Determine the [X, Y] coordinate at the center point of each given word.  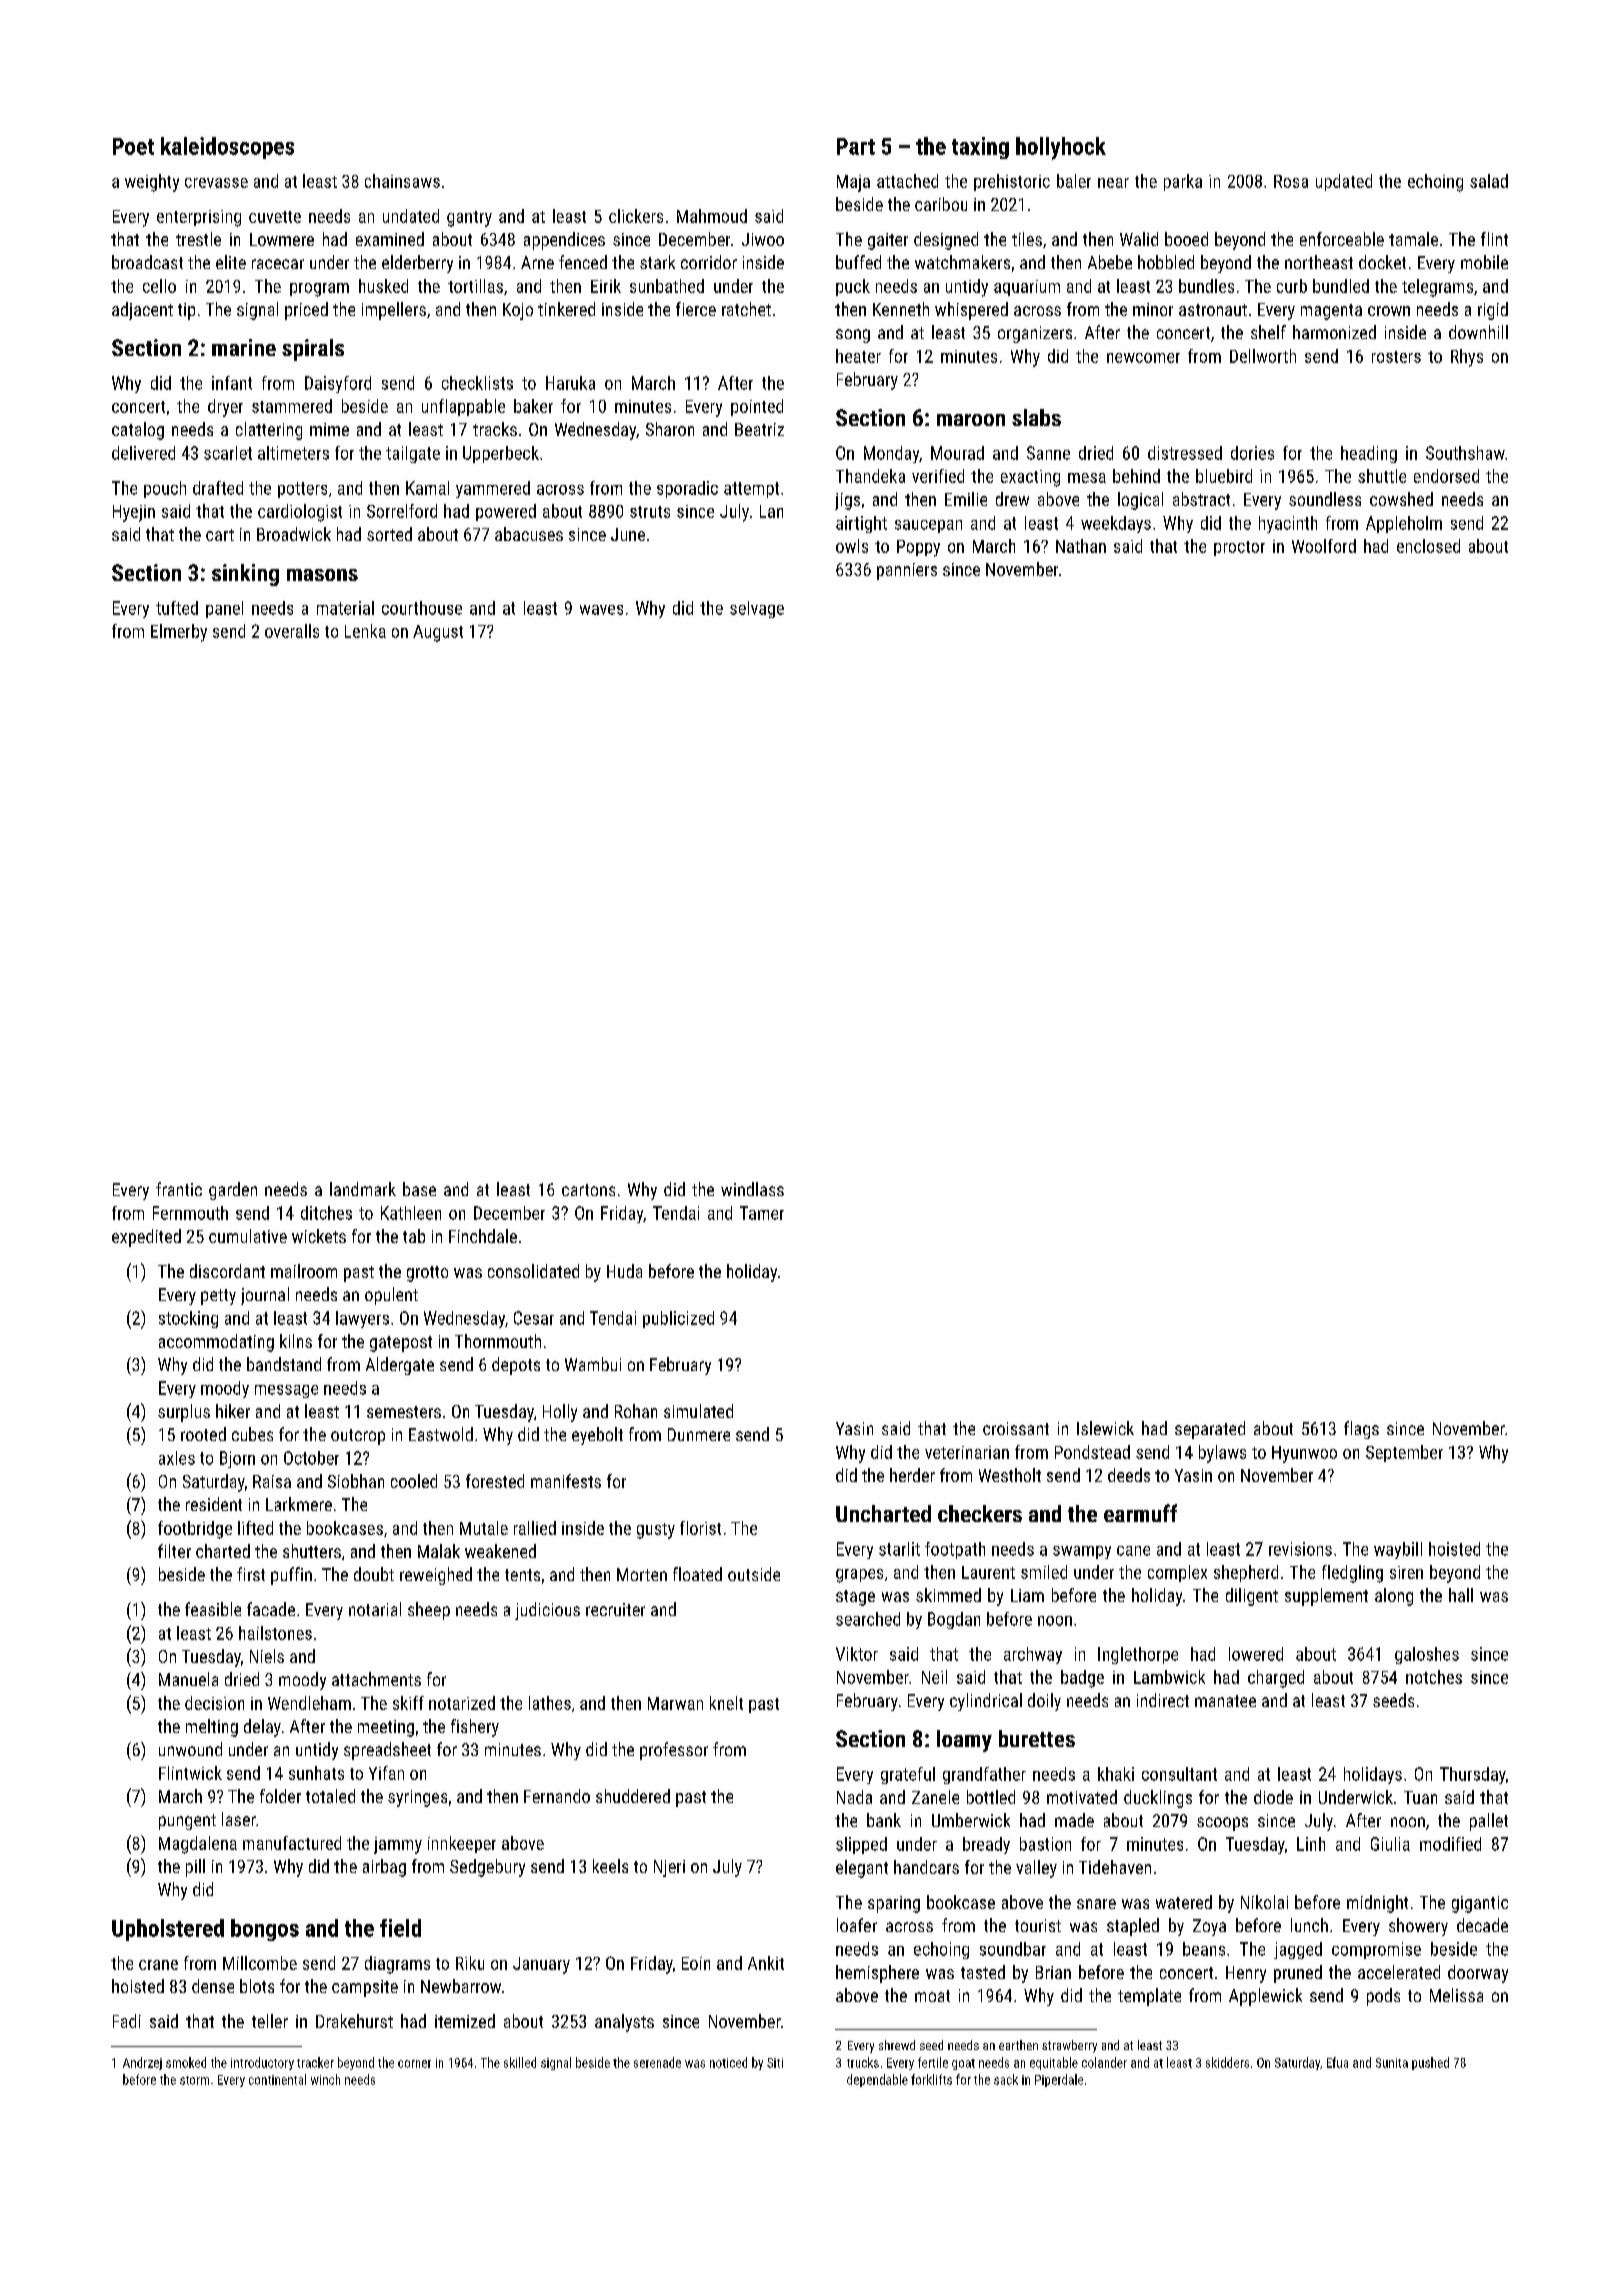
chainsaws [402, 181]
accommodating [216, 1343]
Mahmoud [712, 216]
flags [1361, 1430]
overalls [292, 631]
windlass [752, 1189]
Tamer [762, 1213]
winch [325, 2079]
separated [1210, 1430]
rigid [1493, 311]
